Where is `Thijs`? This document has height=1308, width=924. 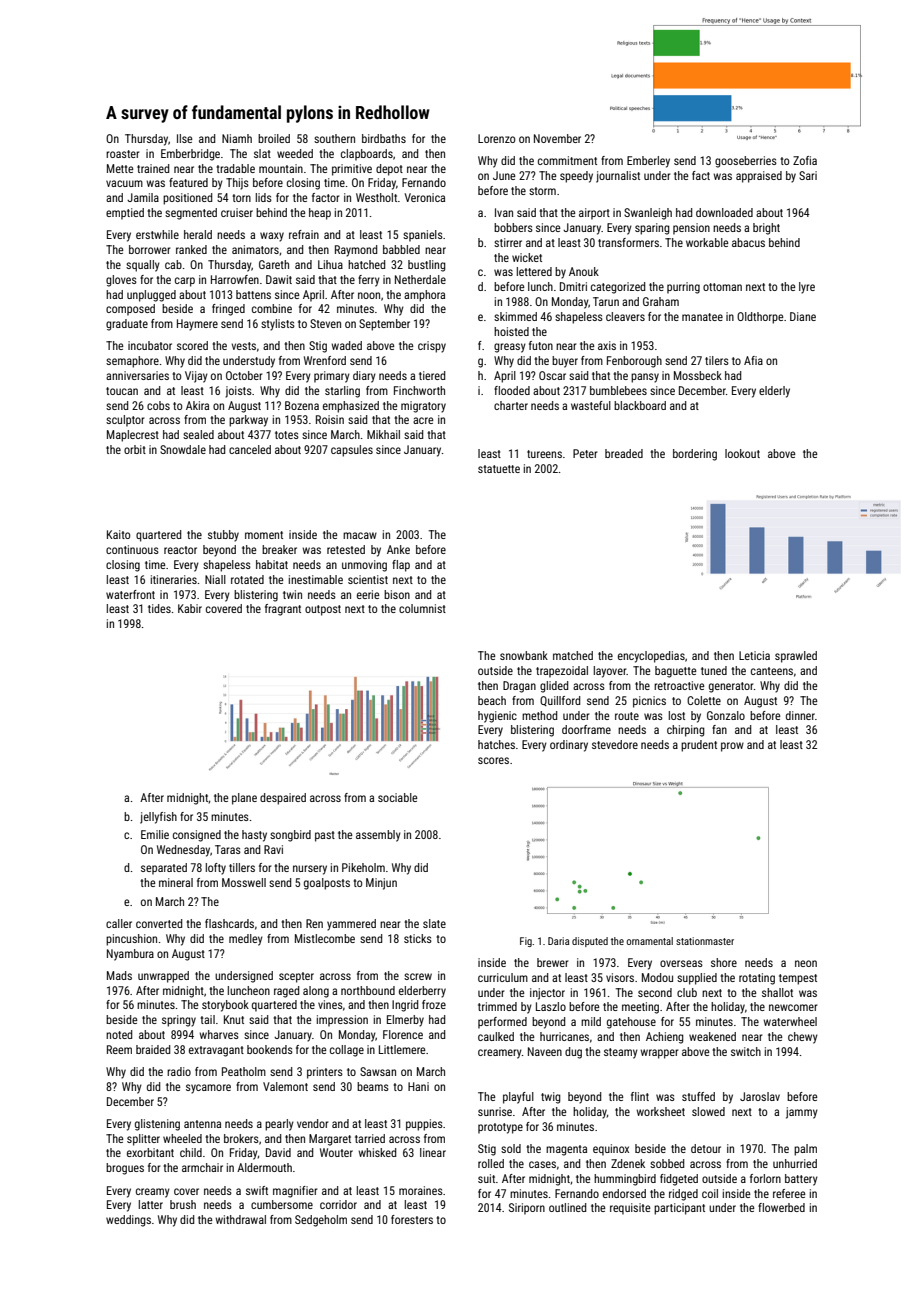 Thijs is located at coordinates (237, 184).
